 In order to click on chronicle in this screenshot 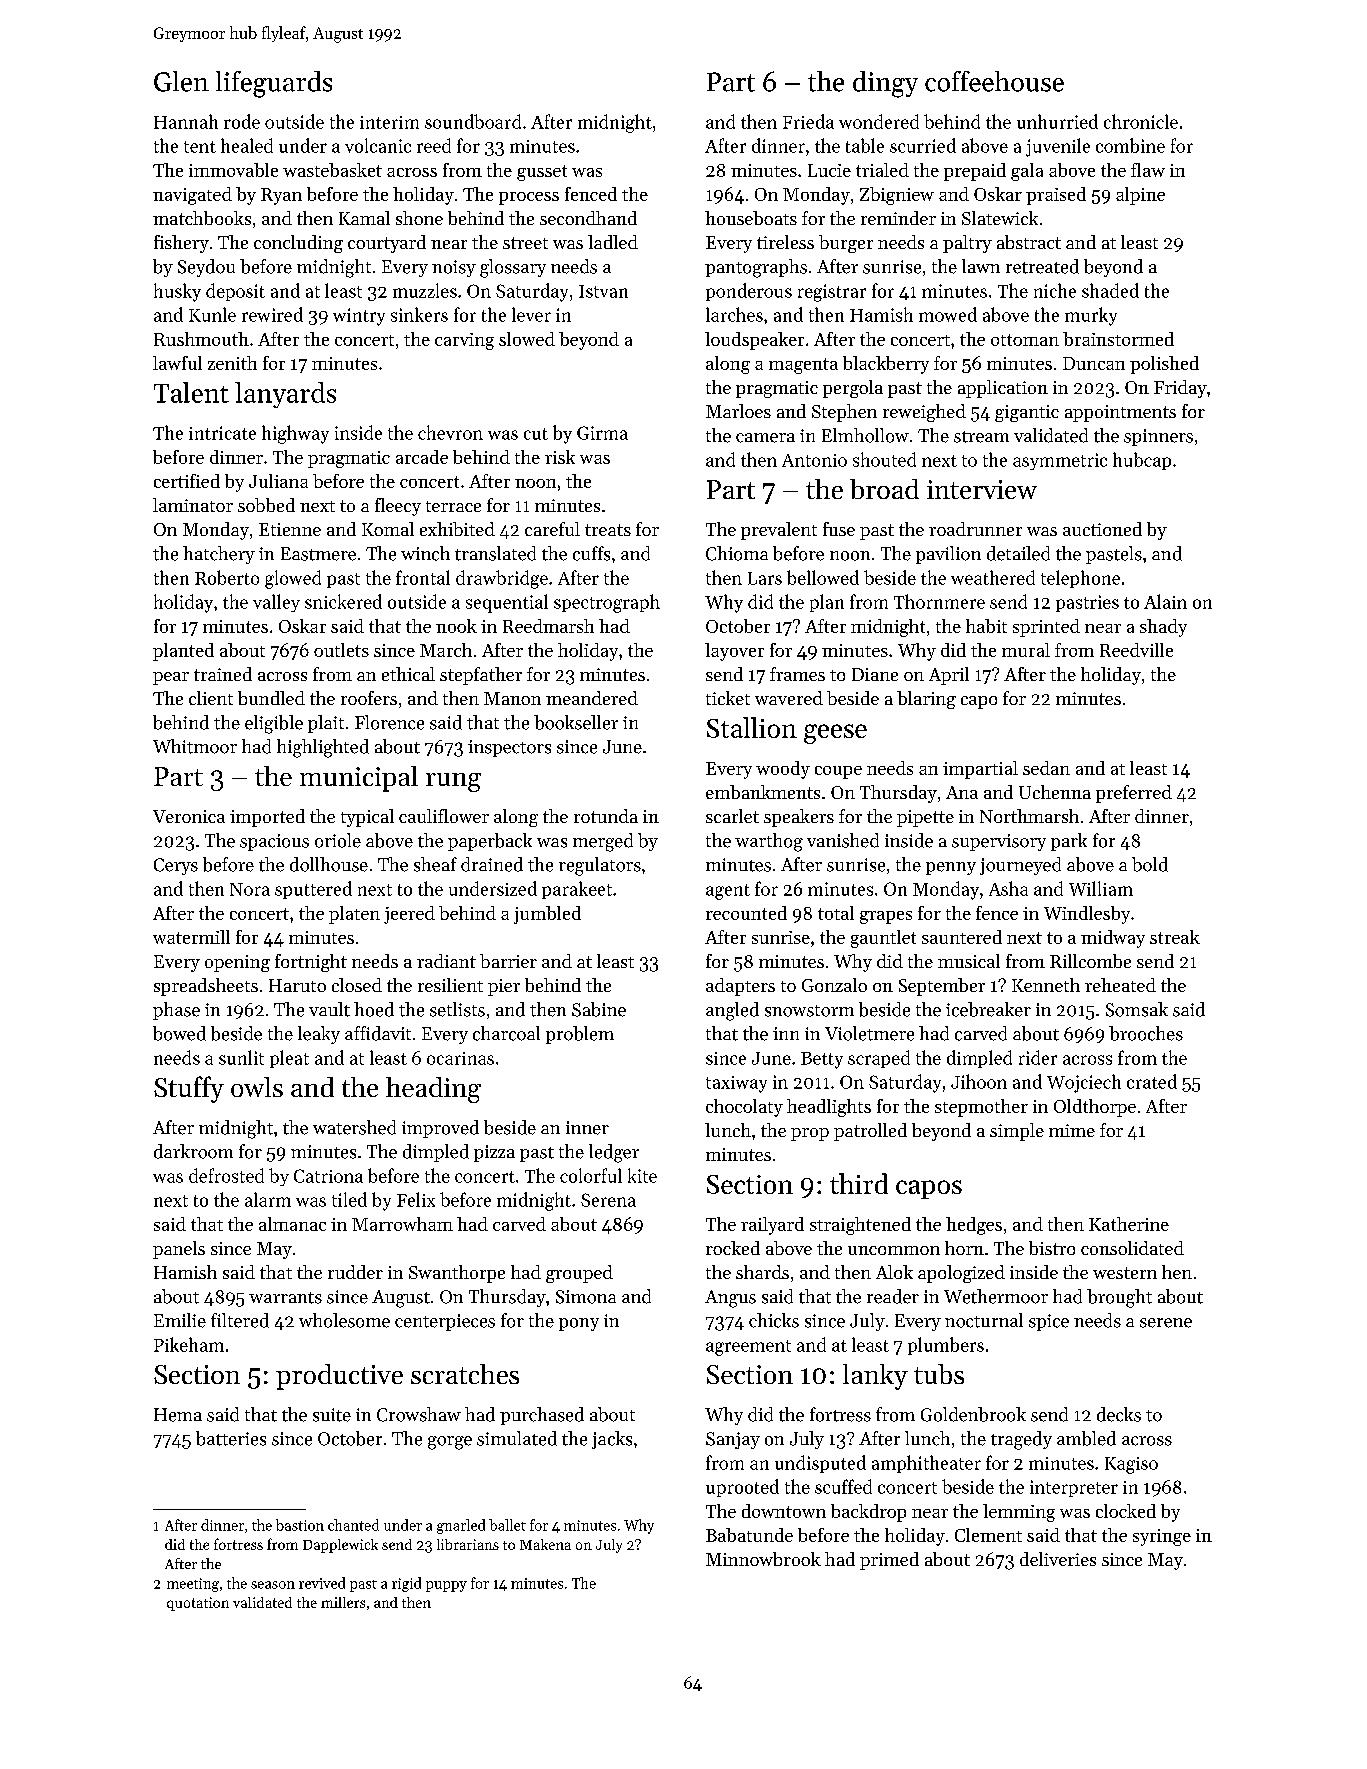, I will do `click(1141, 121)`.
